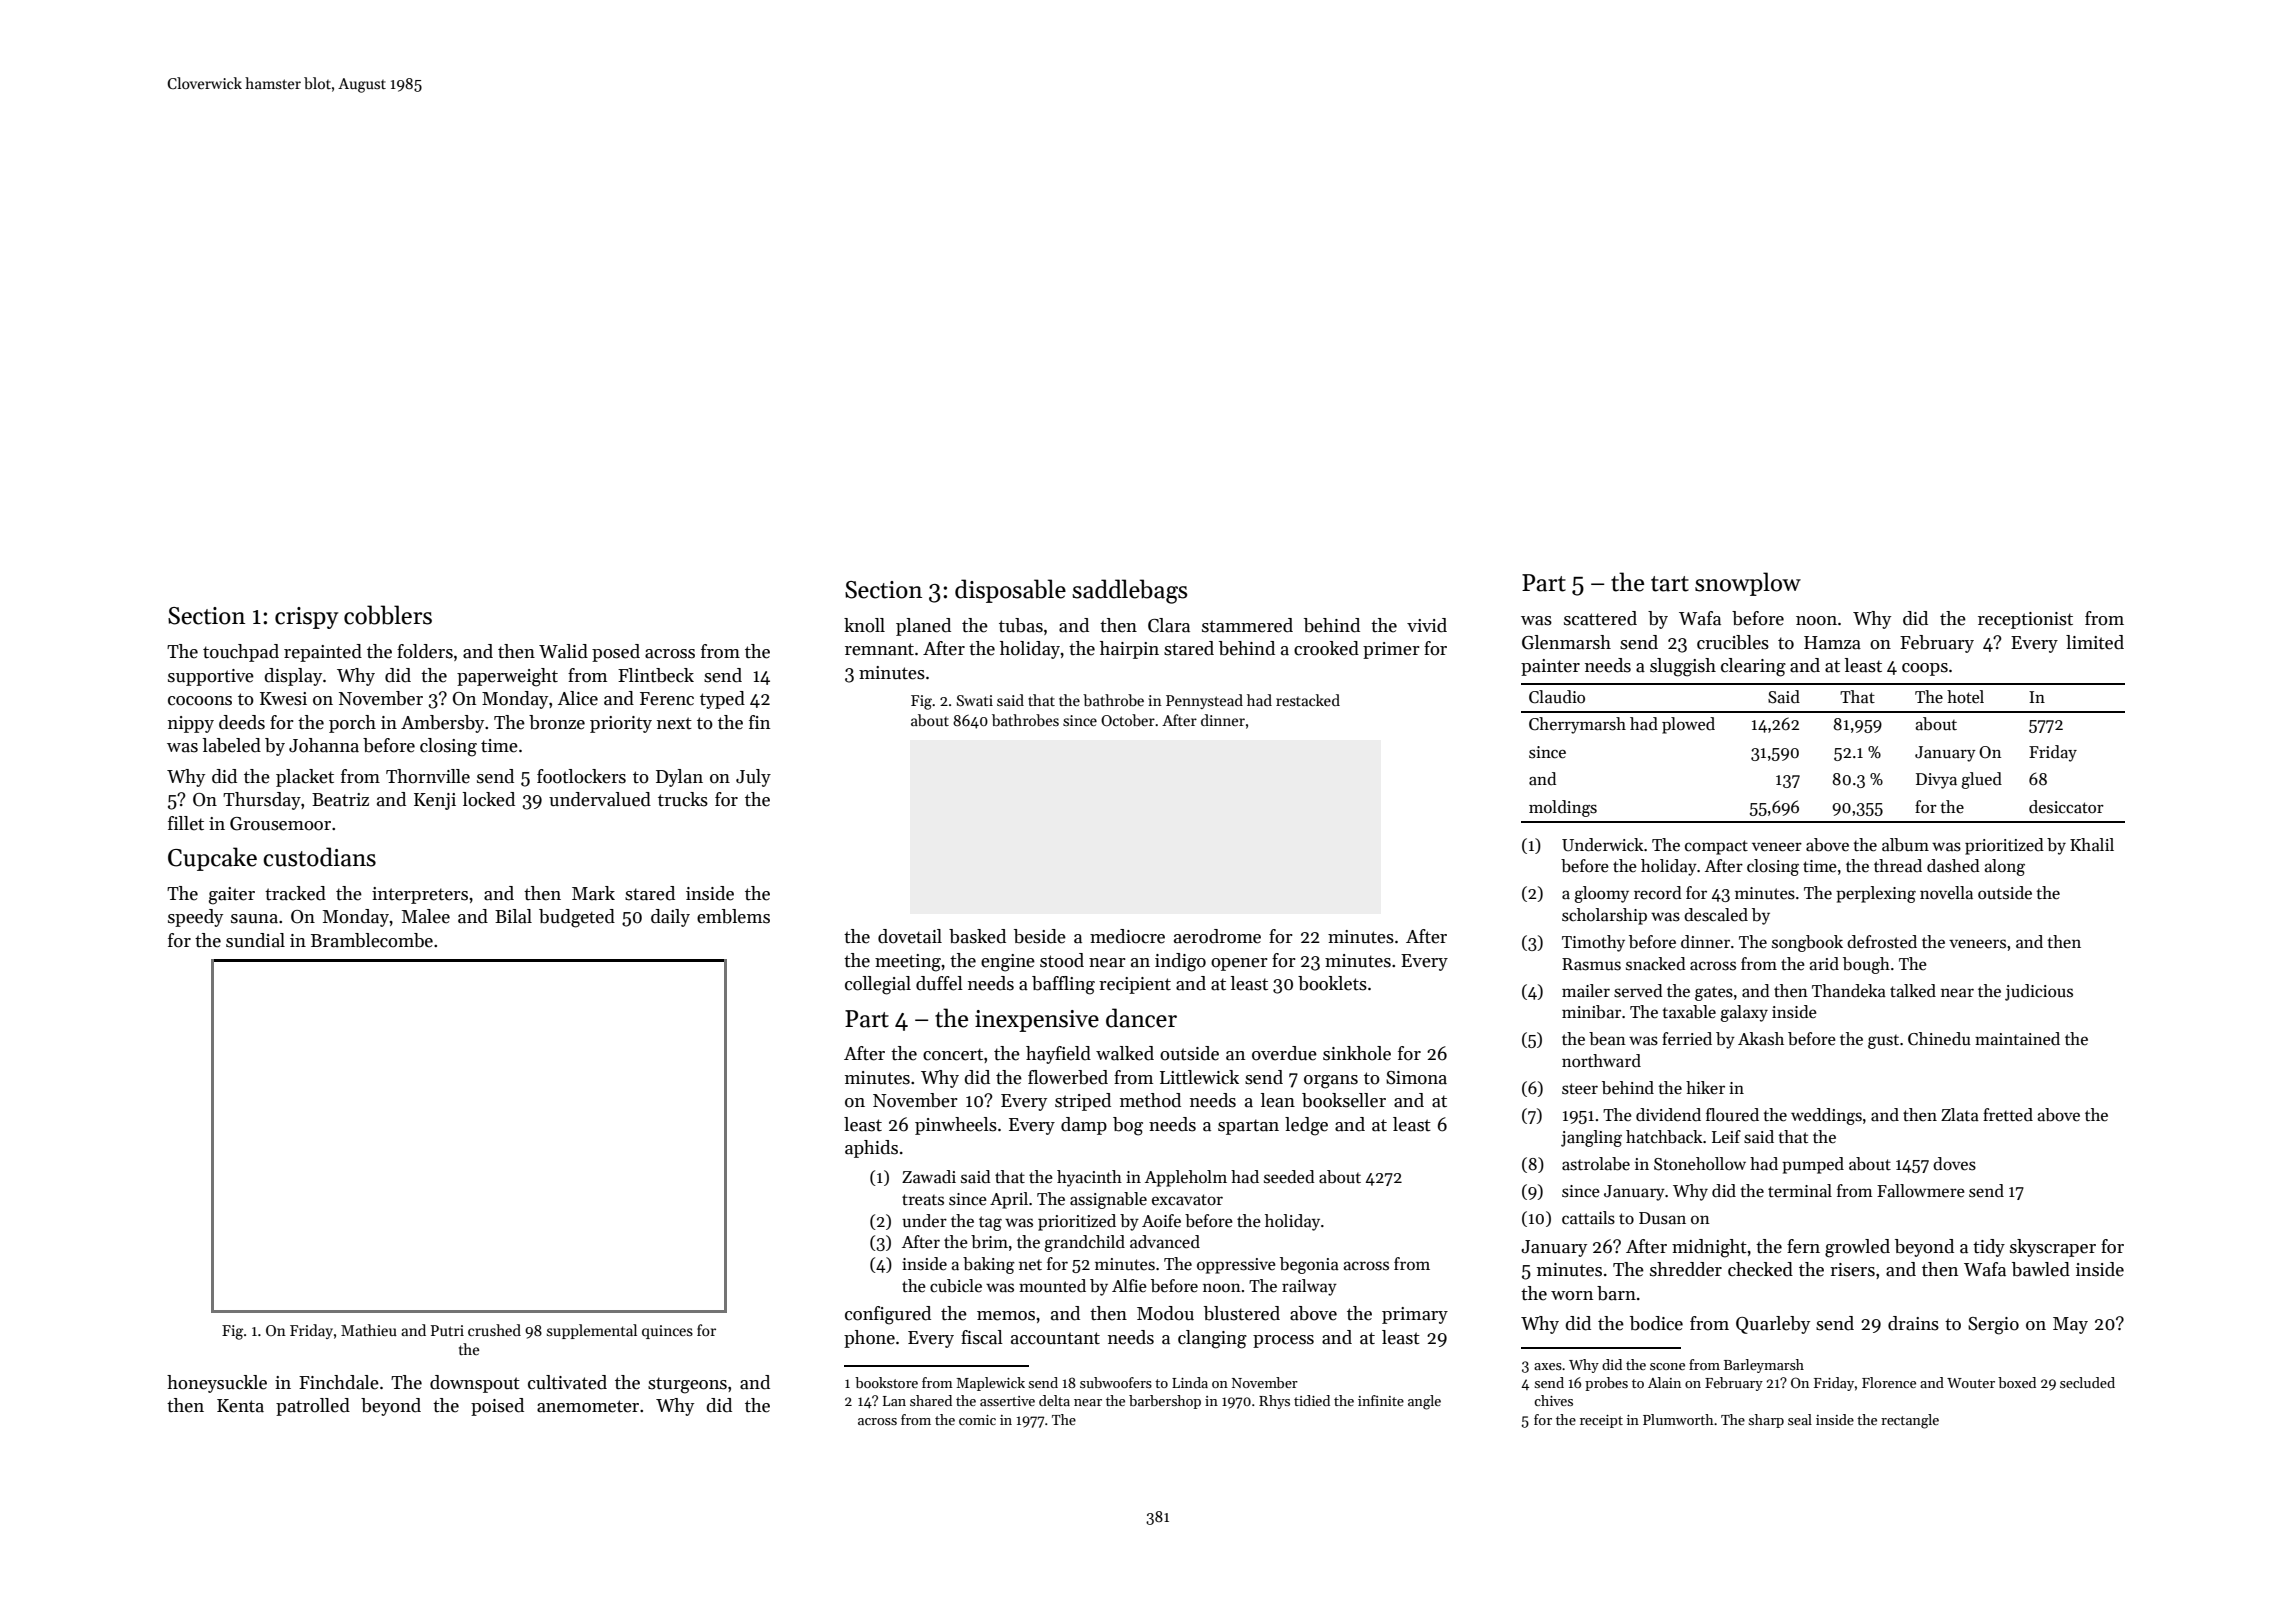 Image resolution: width=2292 pixels, height=1620 pixels. I want to click on skyscraper, so click(2053, 1248).
